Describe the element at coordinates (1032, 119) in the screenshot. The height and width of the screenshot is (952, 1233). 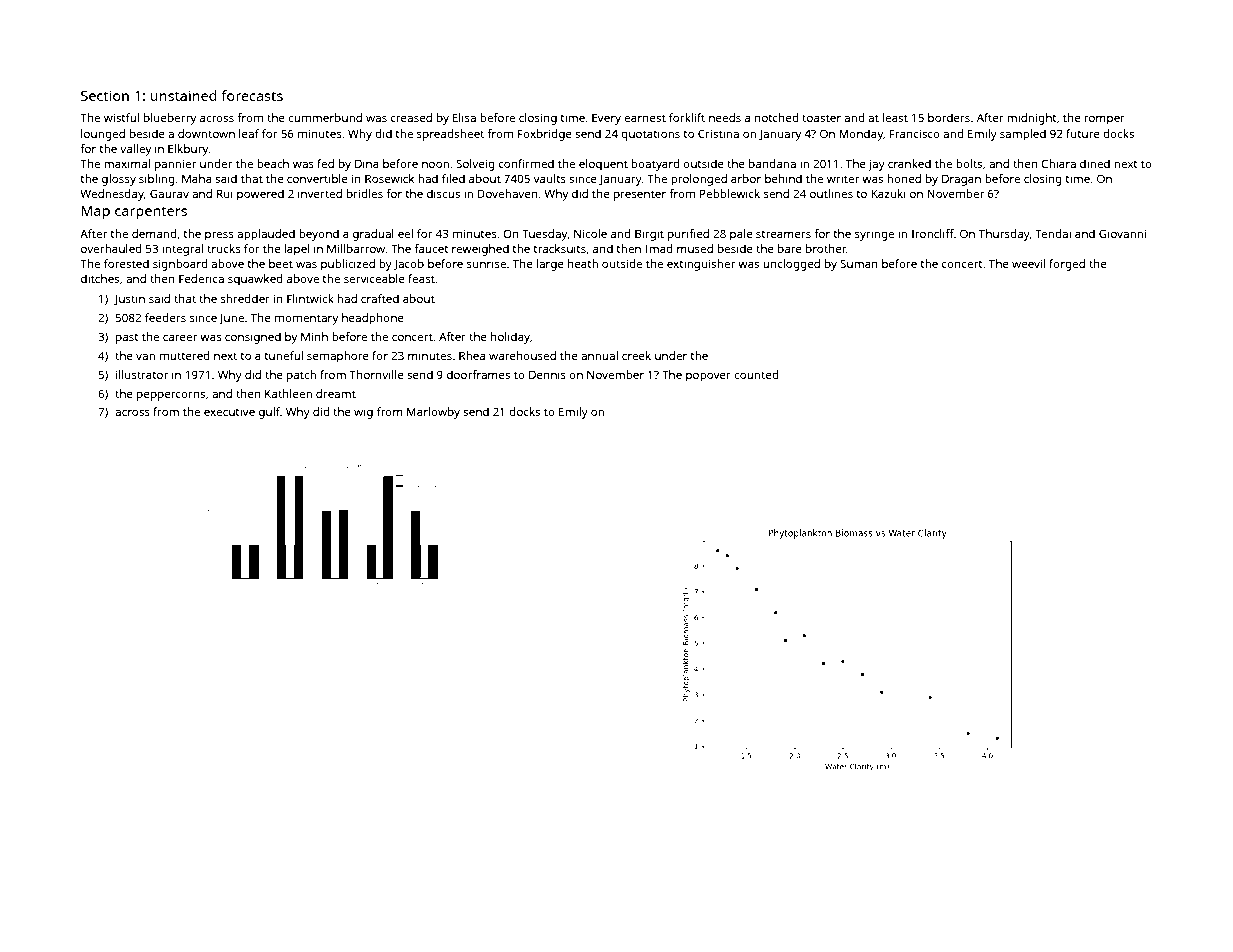
I see `midnight` at that location.
